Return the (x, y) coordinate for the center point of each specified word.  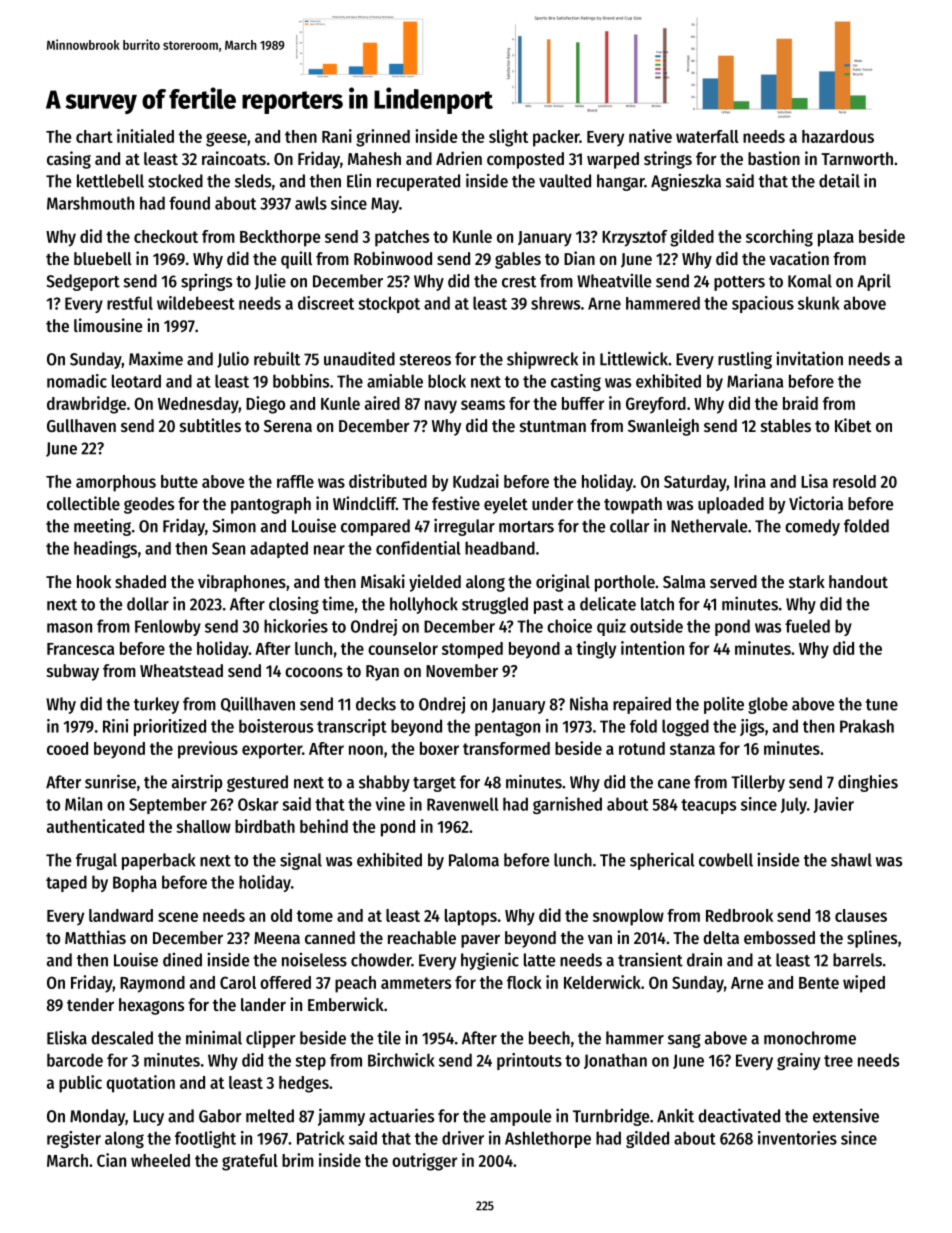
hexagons (151, 1006)
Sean (228, 548)
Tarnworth (857, 158)
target (434, 784)
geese (226, 139)
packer (556, 138)
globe (768, 705)
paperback (159, 861)
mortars (526, 527)
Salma (684, 581)
